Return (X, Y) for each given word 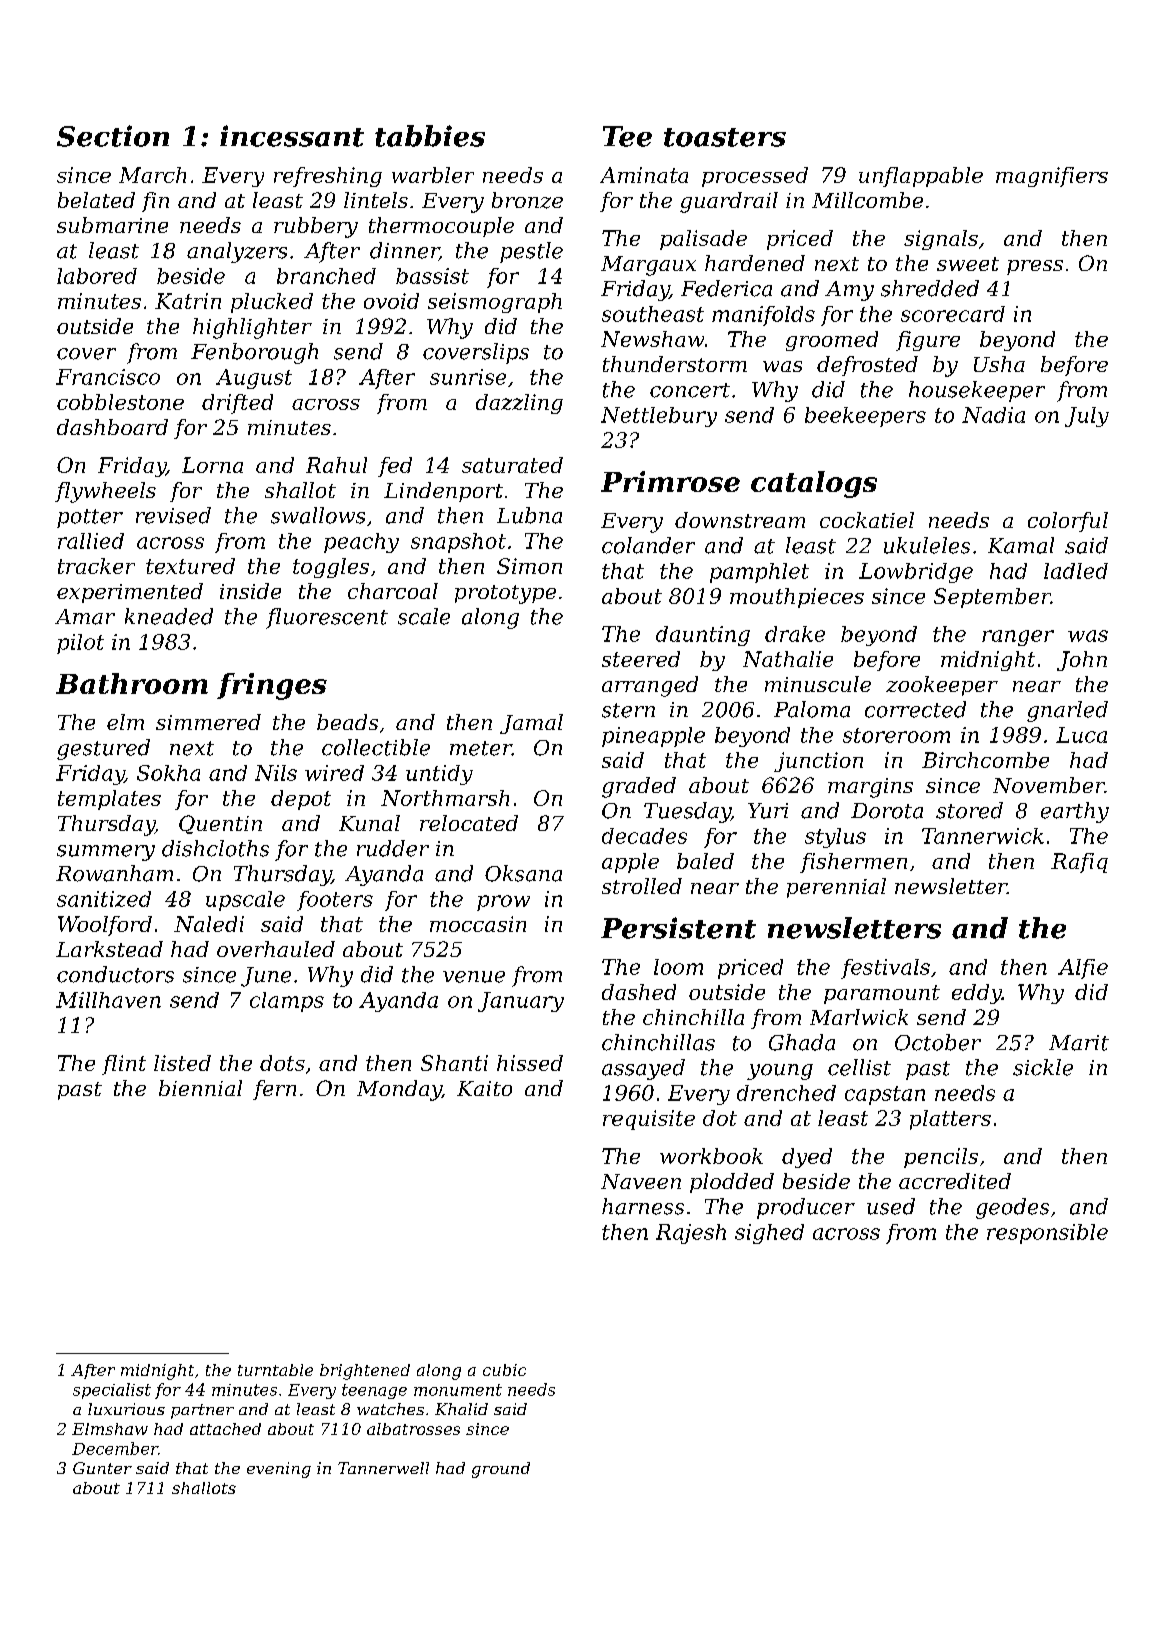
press (1035, 267)
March (152, 175)
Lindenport (443, 492)
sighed (769, 1234)
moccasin (478, 924)
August (254, 379)
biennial (200, 1088)
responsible (1047, 1234)
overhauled (276, 949)
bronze (527, 200)
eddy (977, 994)
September (992, 598)
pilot (80, 644)
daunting (703, 636)
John (1082, 661)
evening (279, 1470)
